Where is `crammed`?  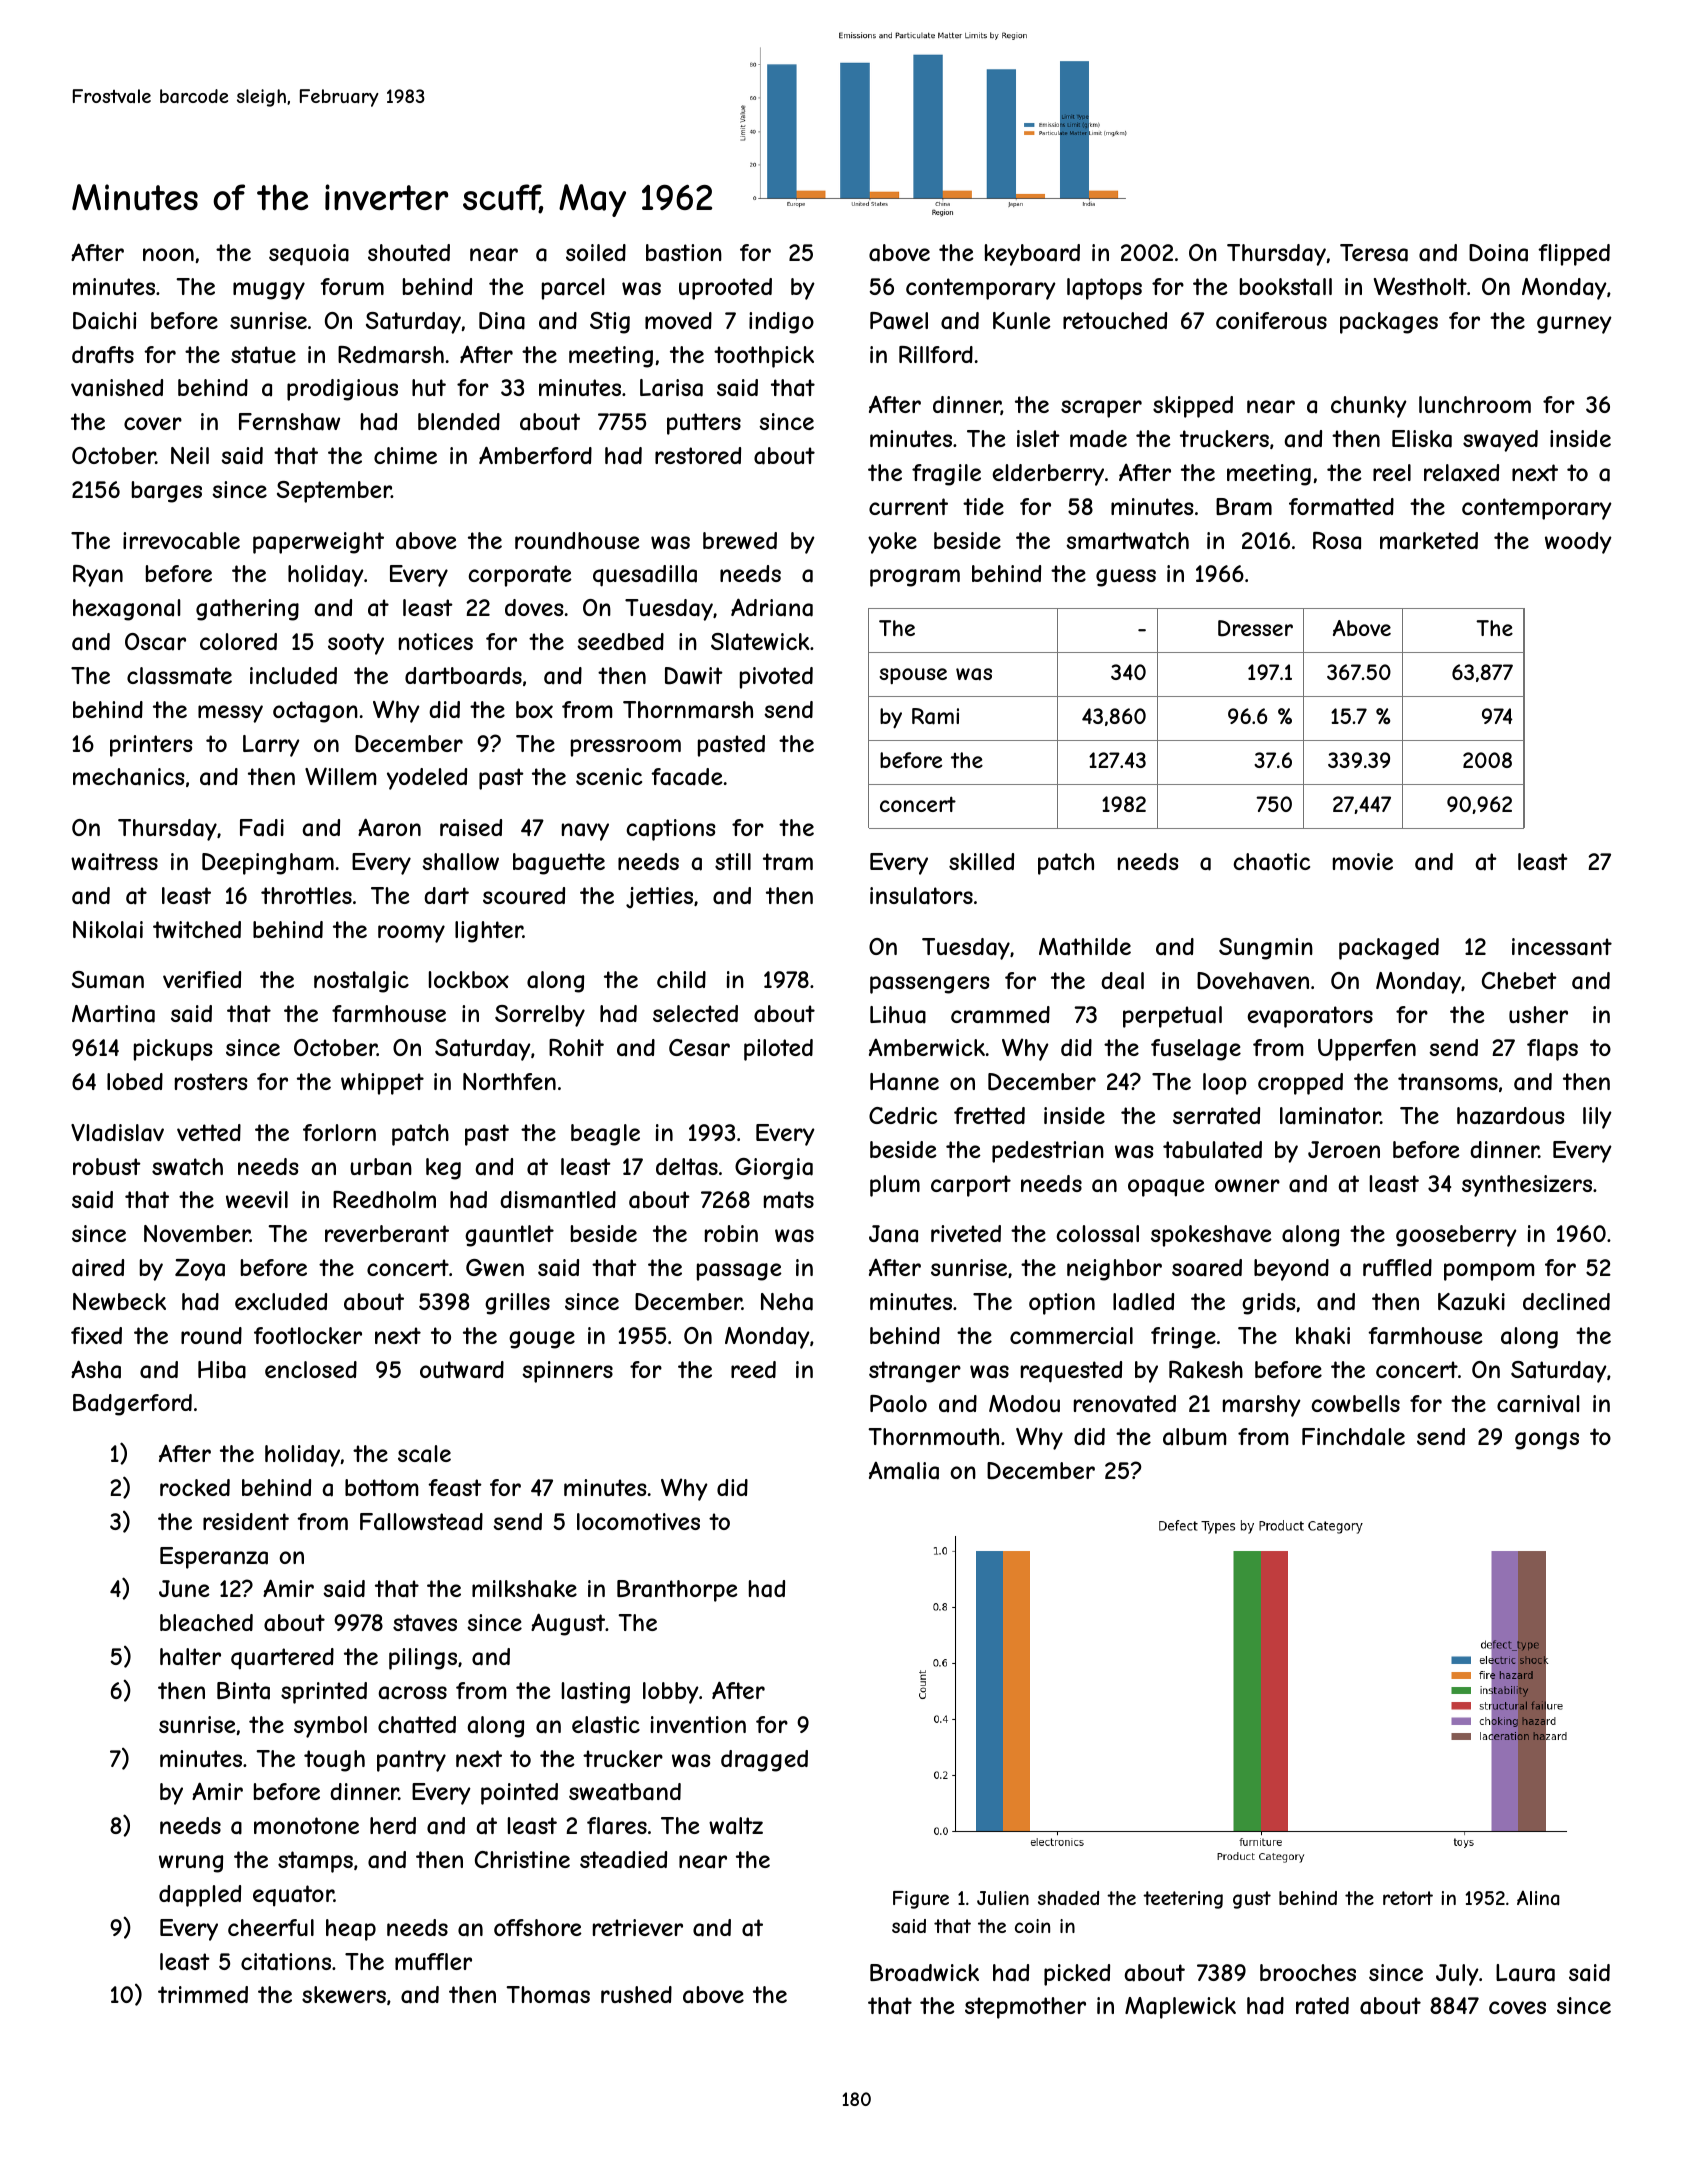
crammed is located at coordinates (1000, 1015).
